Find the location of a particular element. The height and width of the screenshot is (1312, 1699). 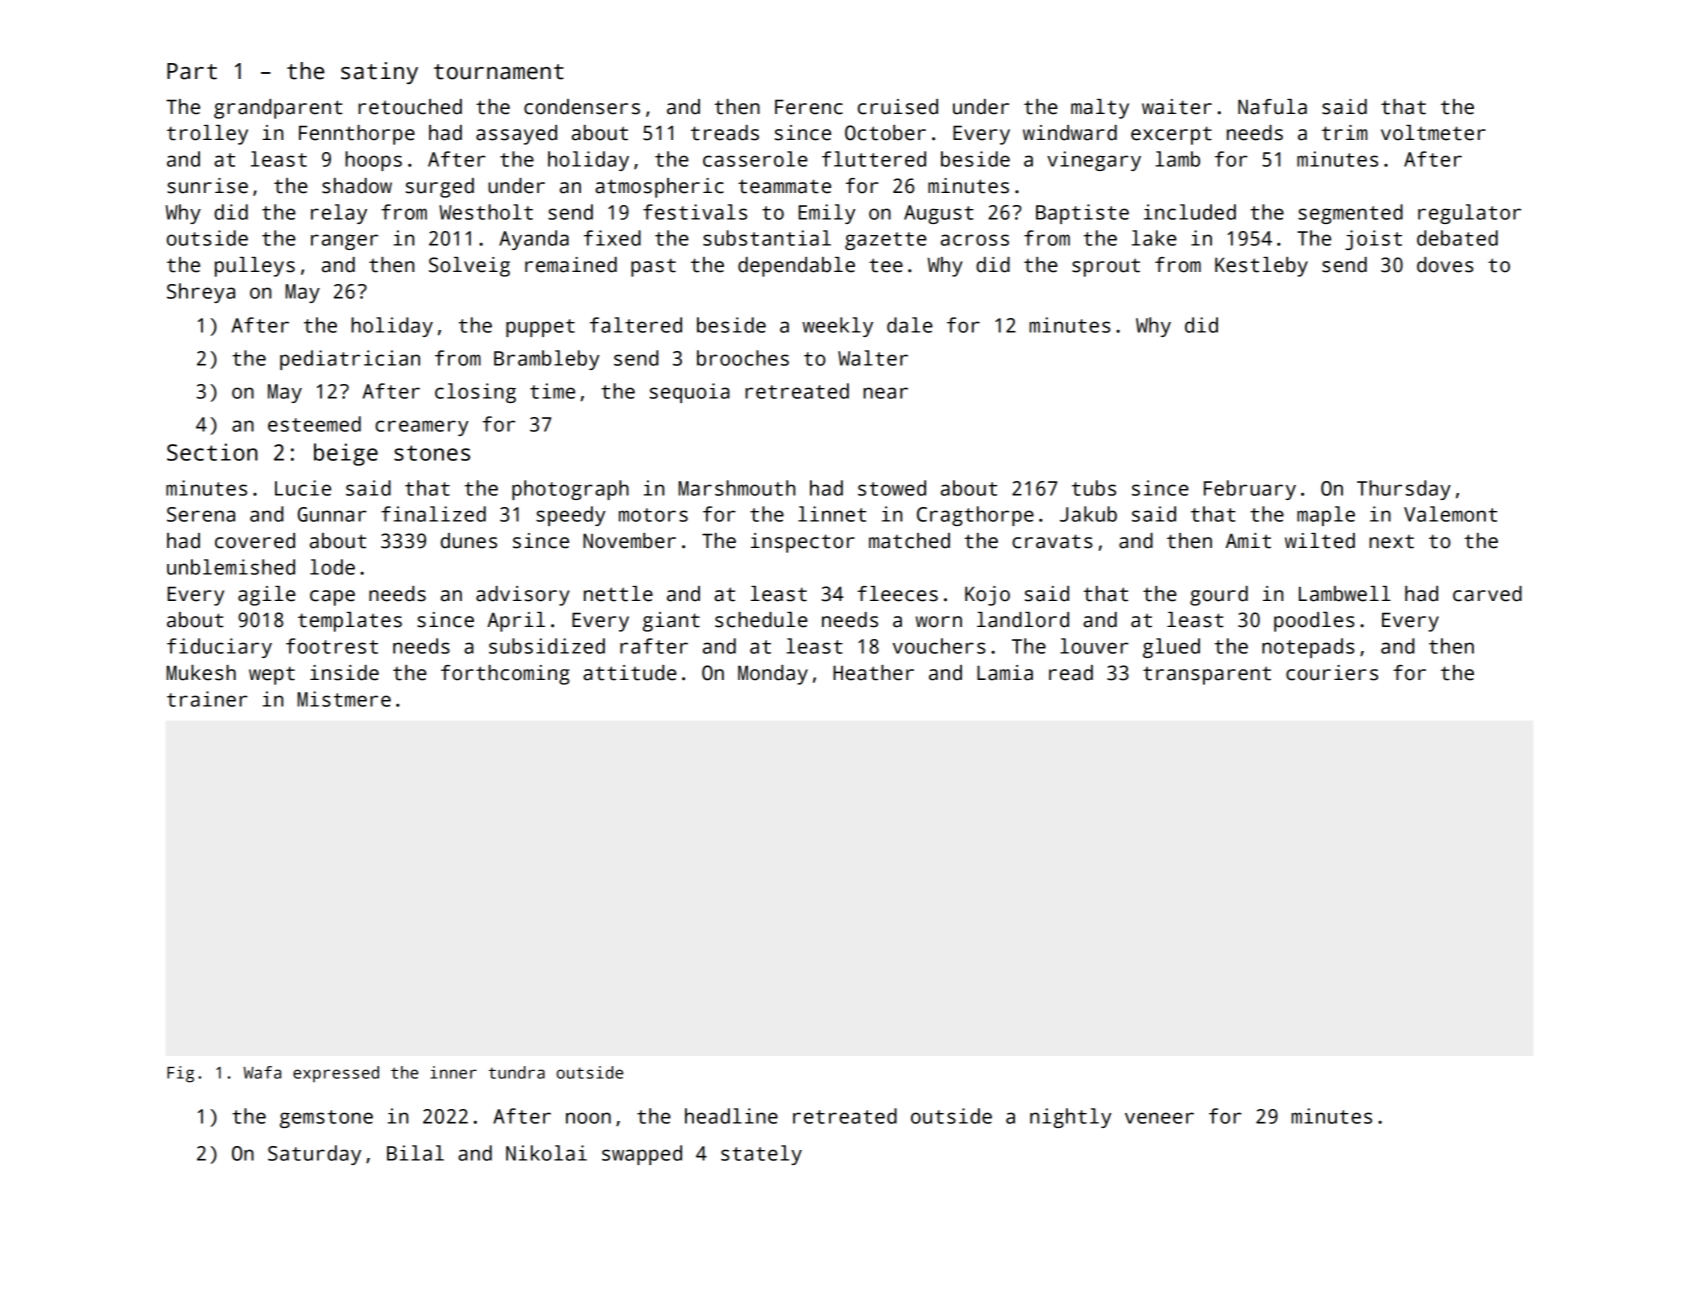

tundra is located at coordinates (517, 1072).
